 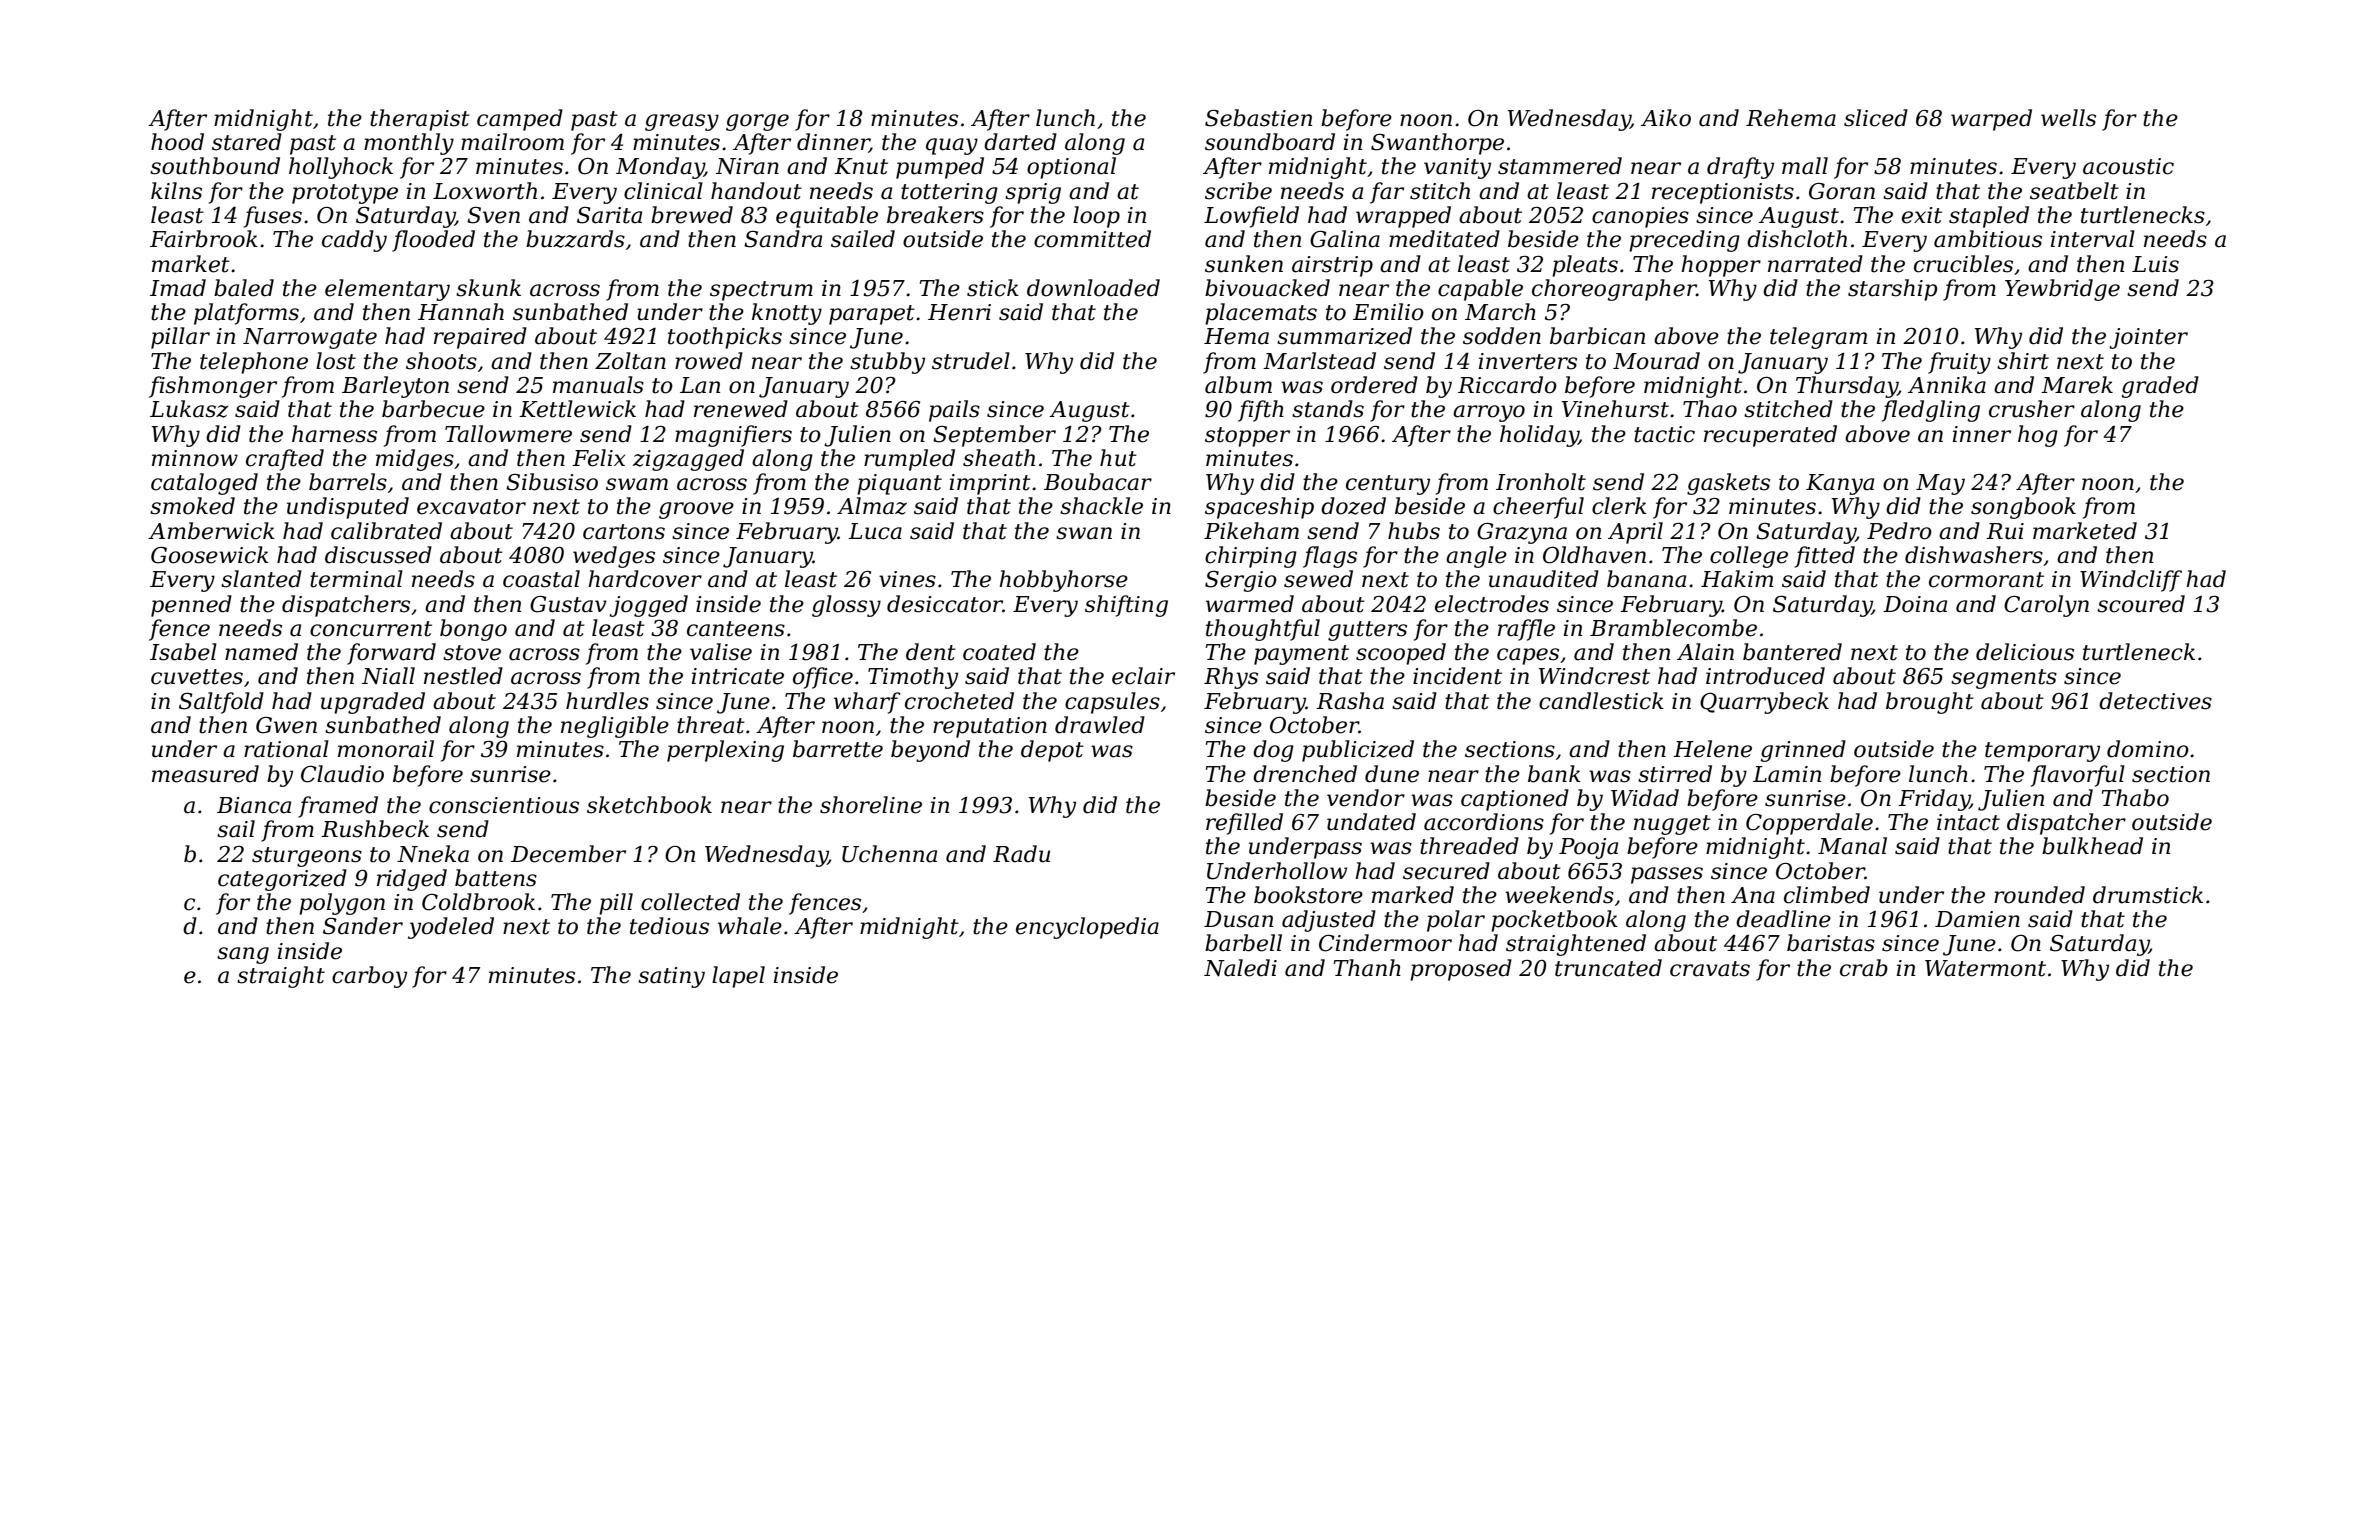 What do you see at coordinates (1710, 969) in the page?
I see `cravats` at bounding box center [1710, 969].
